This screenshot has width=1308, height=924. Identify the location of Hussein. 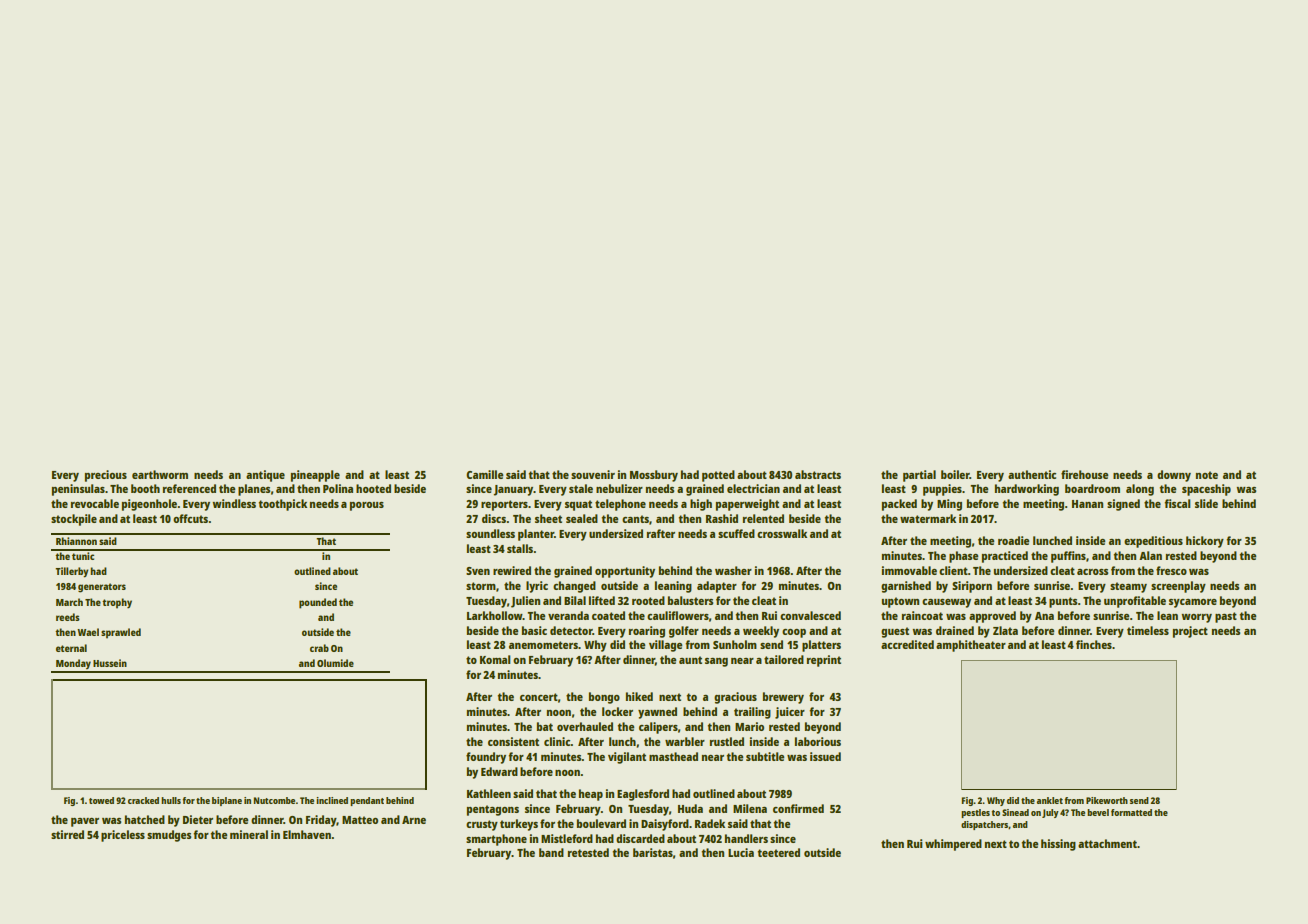
(110, 663).
